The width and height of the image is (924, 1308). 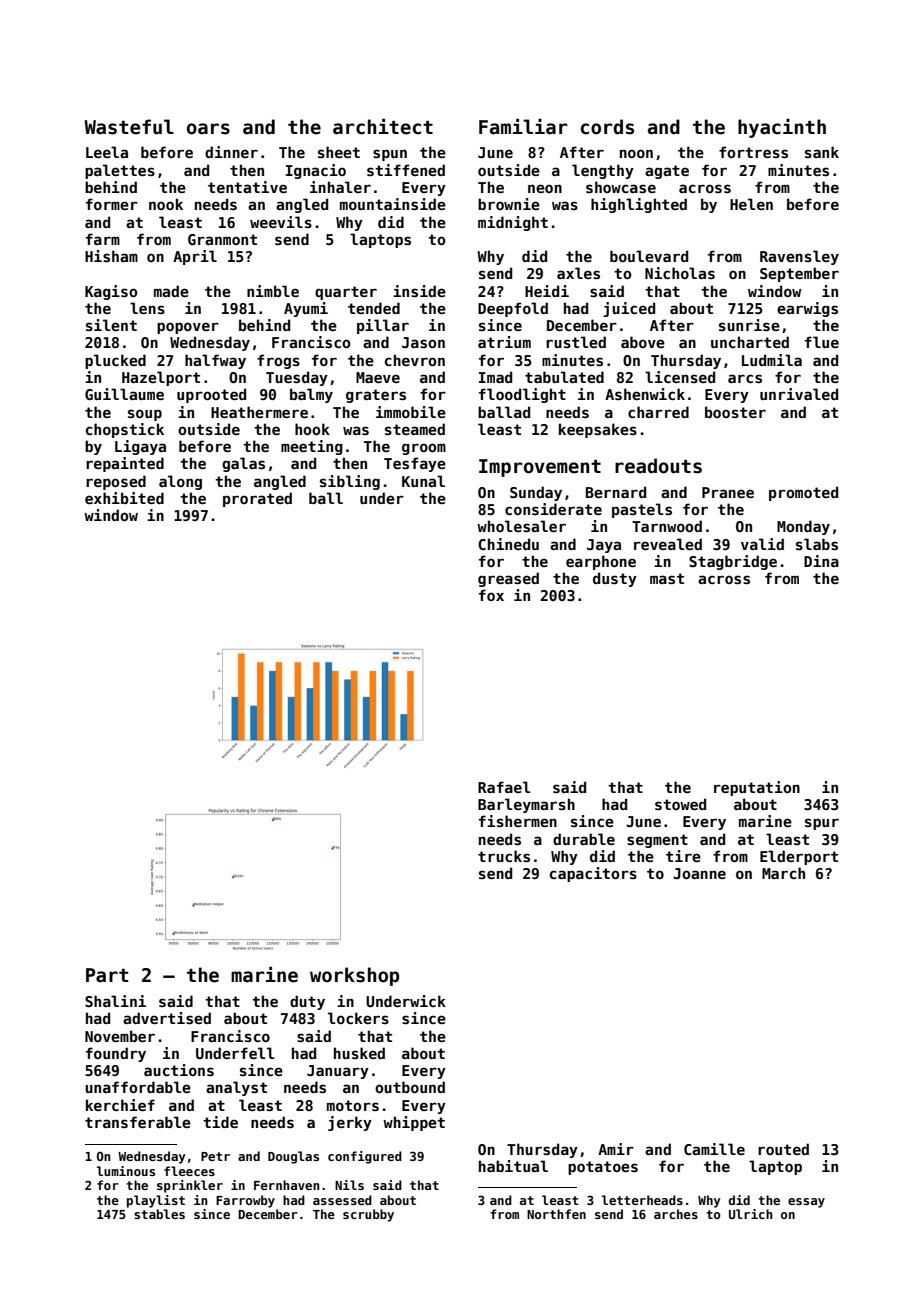 What do you see at coordinates (159, 1214) in the image?
I see `stables` at bounding box center [159, 1214].
